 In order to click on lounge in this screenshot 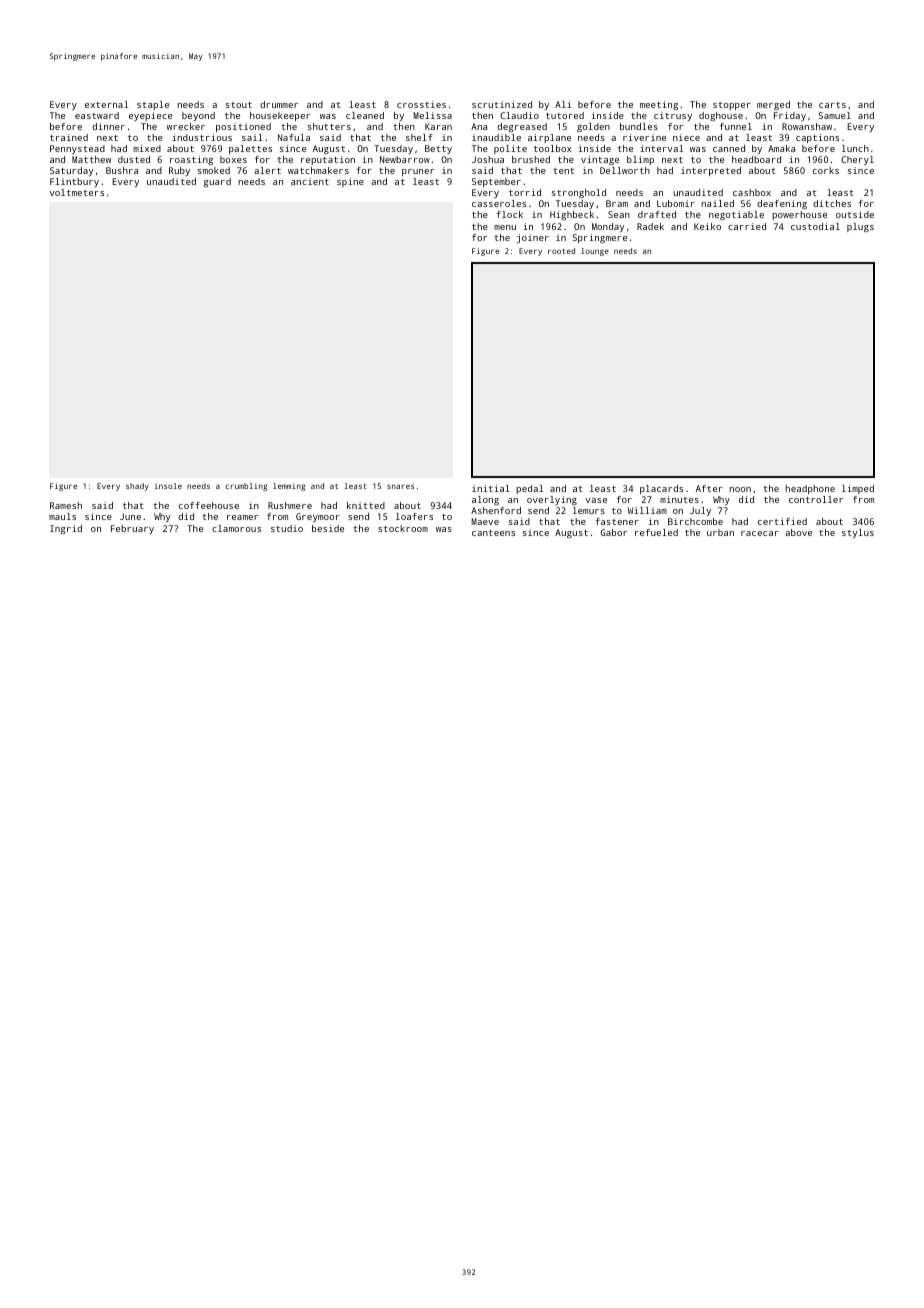, I will do `click(595, 252)`.
